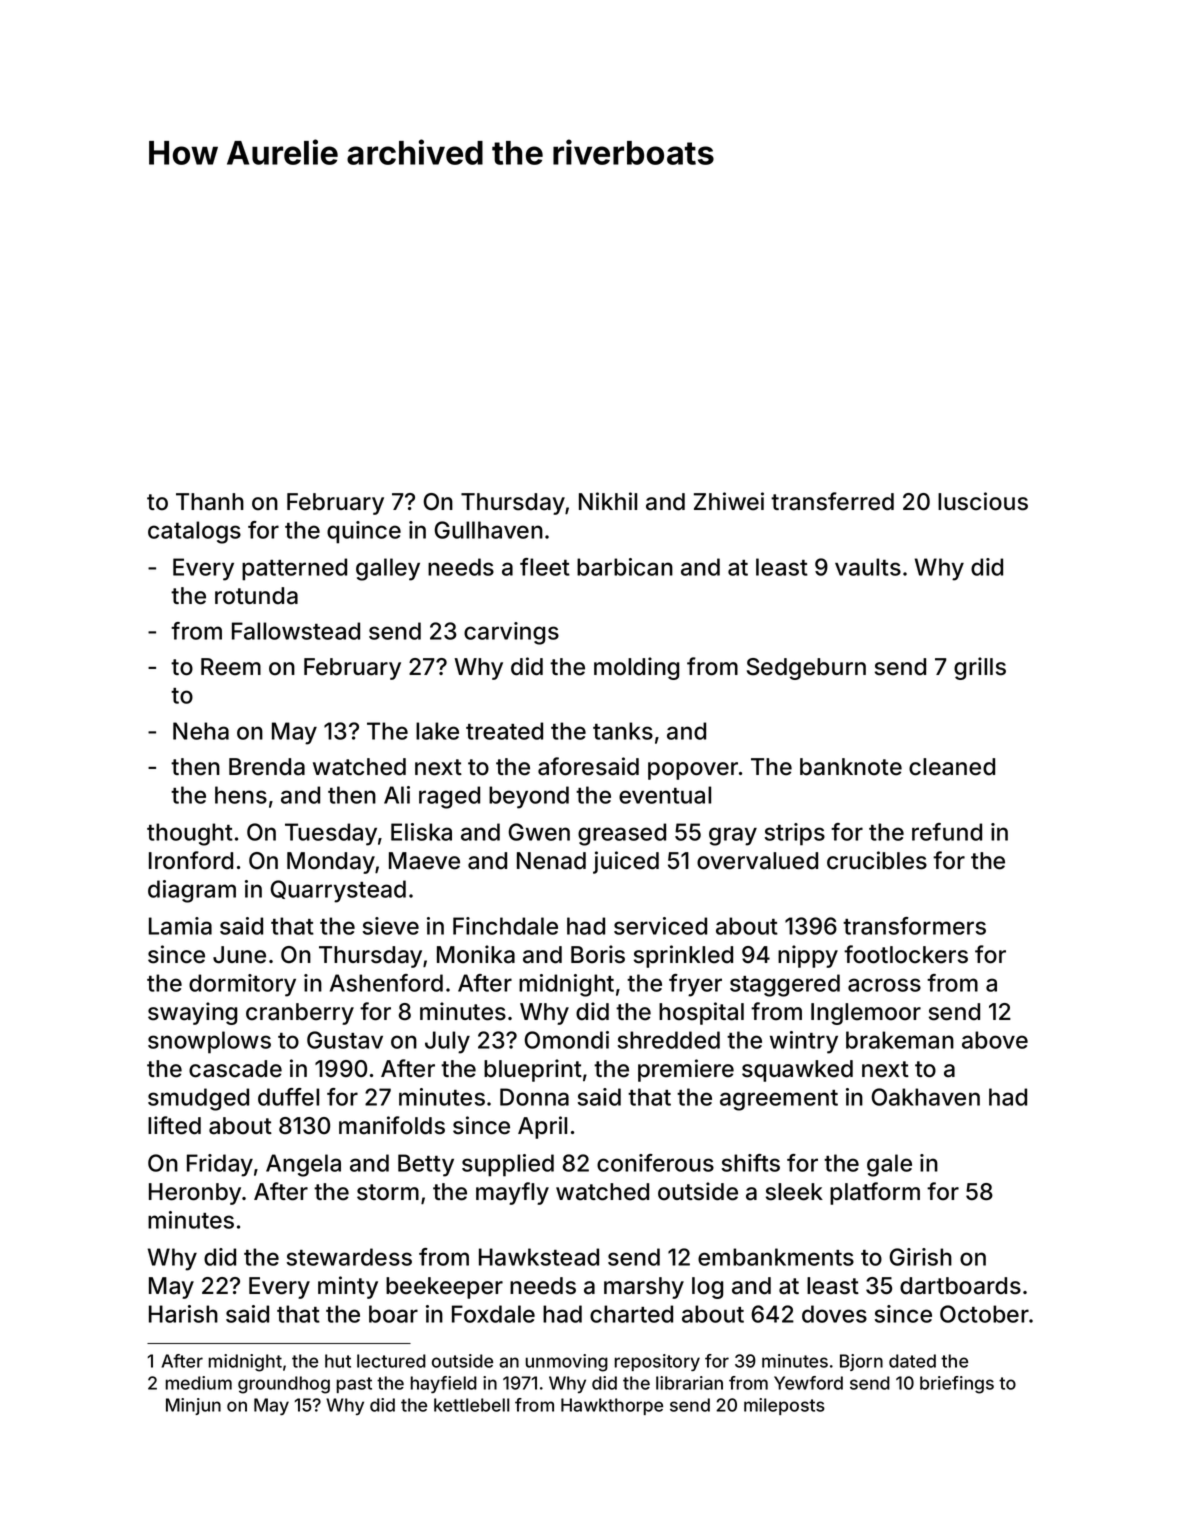  Describe the element at coordinates (505, 926) in the page. I see `Finchdale` at that location.
